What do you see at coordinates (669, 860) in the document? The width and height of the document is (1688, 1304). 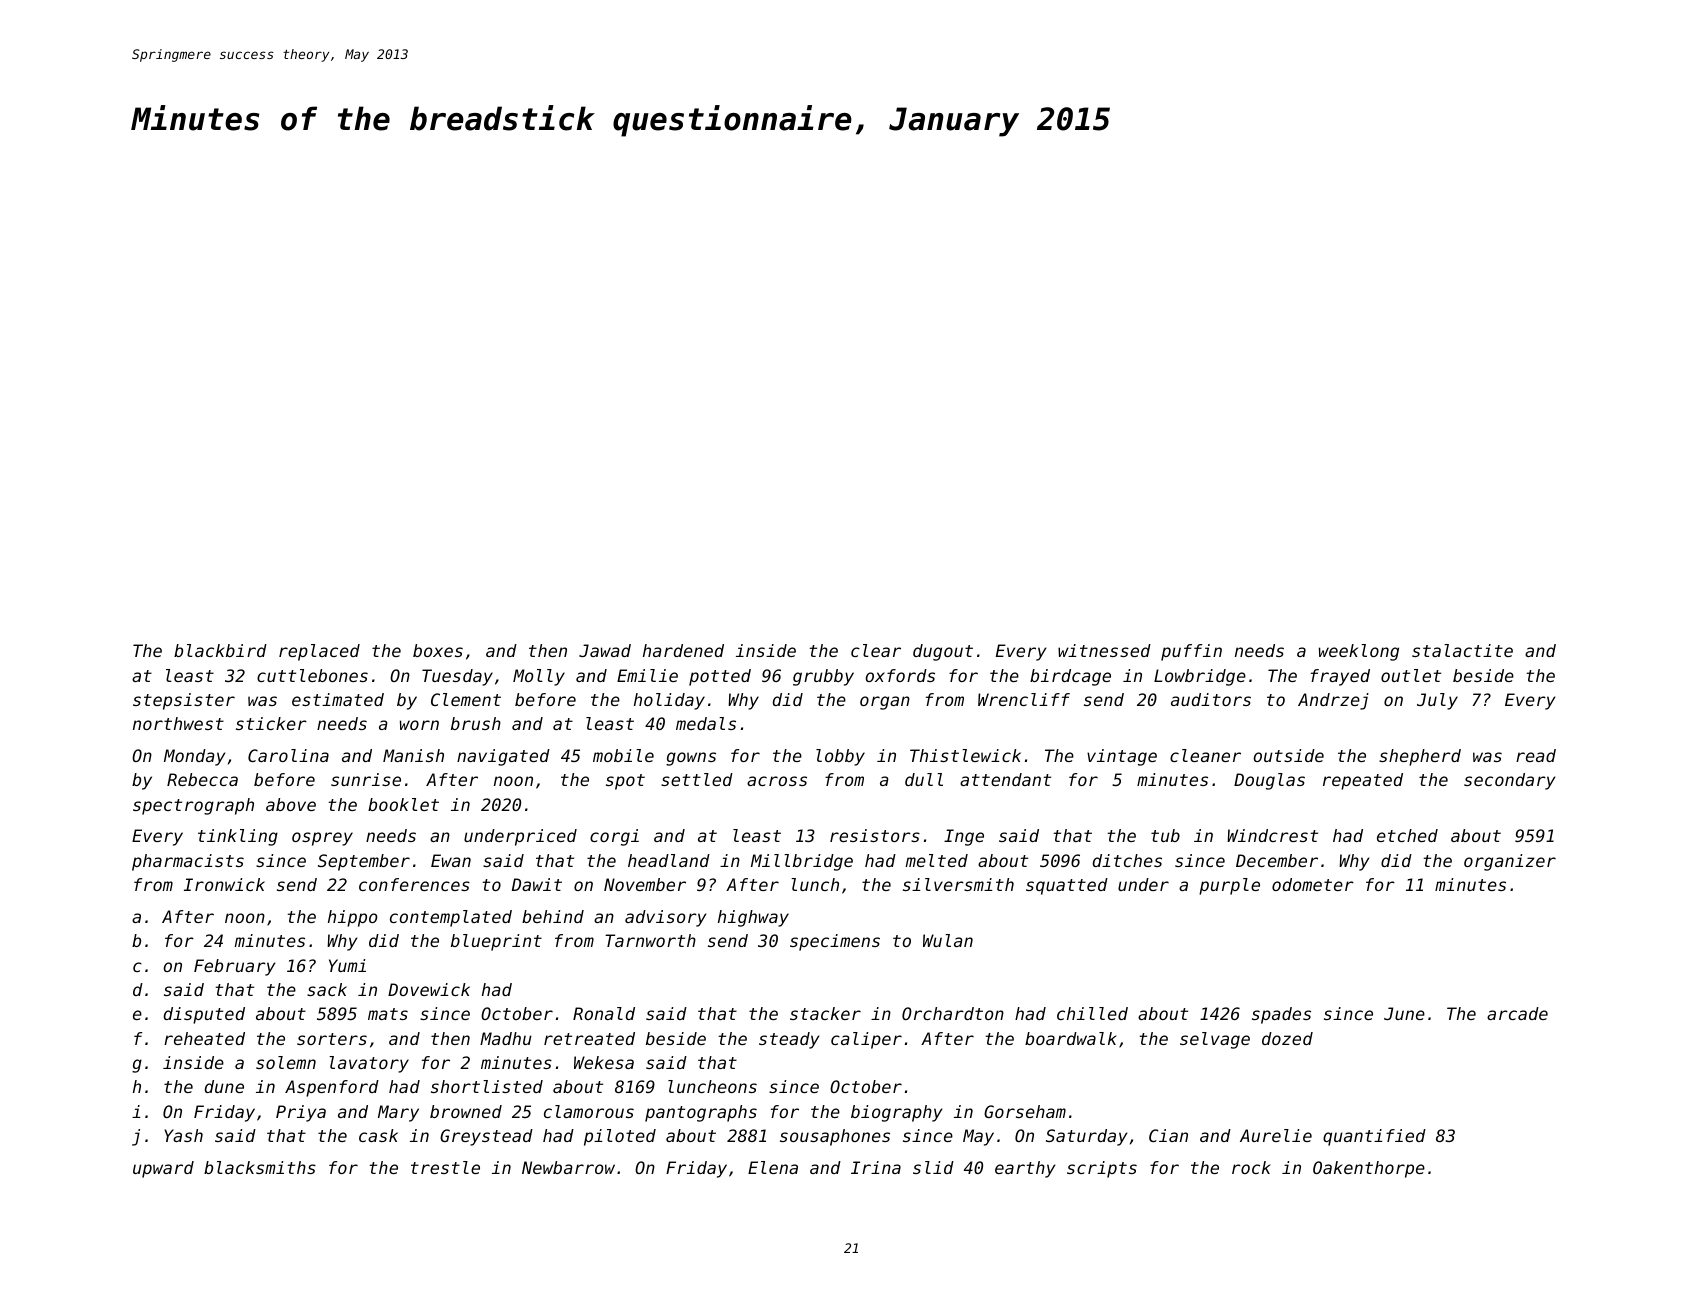 I see `headland` at bounding box center [669, 860].
